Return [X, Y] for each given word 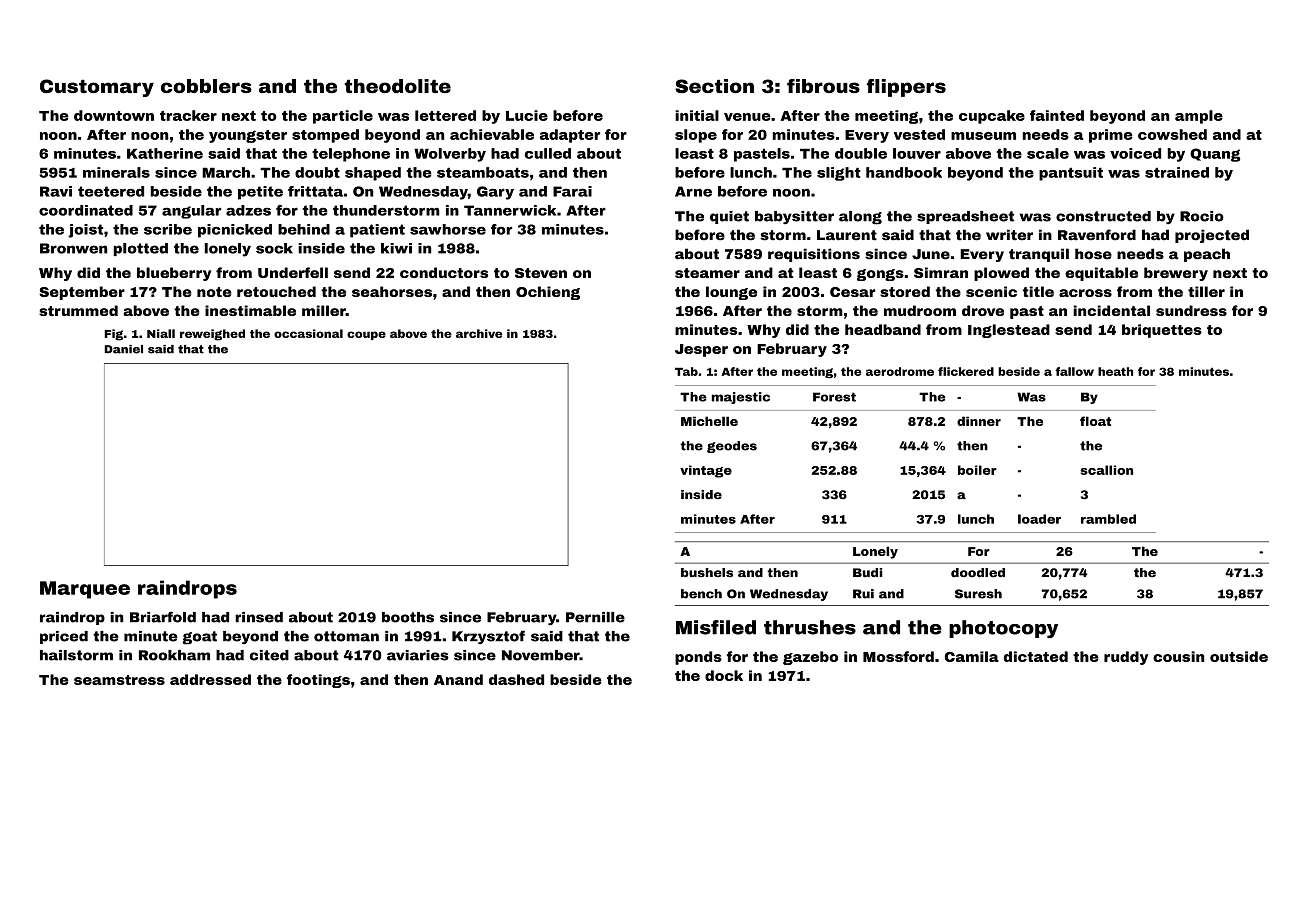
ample [1199, 117]
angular [191, 212]
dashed [516, 679]
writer [1009, 235]
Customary [97, 88]
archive [479, 333]
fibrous [823, 86]
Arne [693, 191]
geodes [732, 447]
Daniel [123, 349]
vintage [706, 471]
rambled [1108, 519]
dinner [979, 421]
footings [318, 681]
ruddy [1126, 658]
